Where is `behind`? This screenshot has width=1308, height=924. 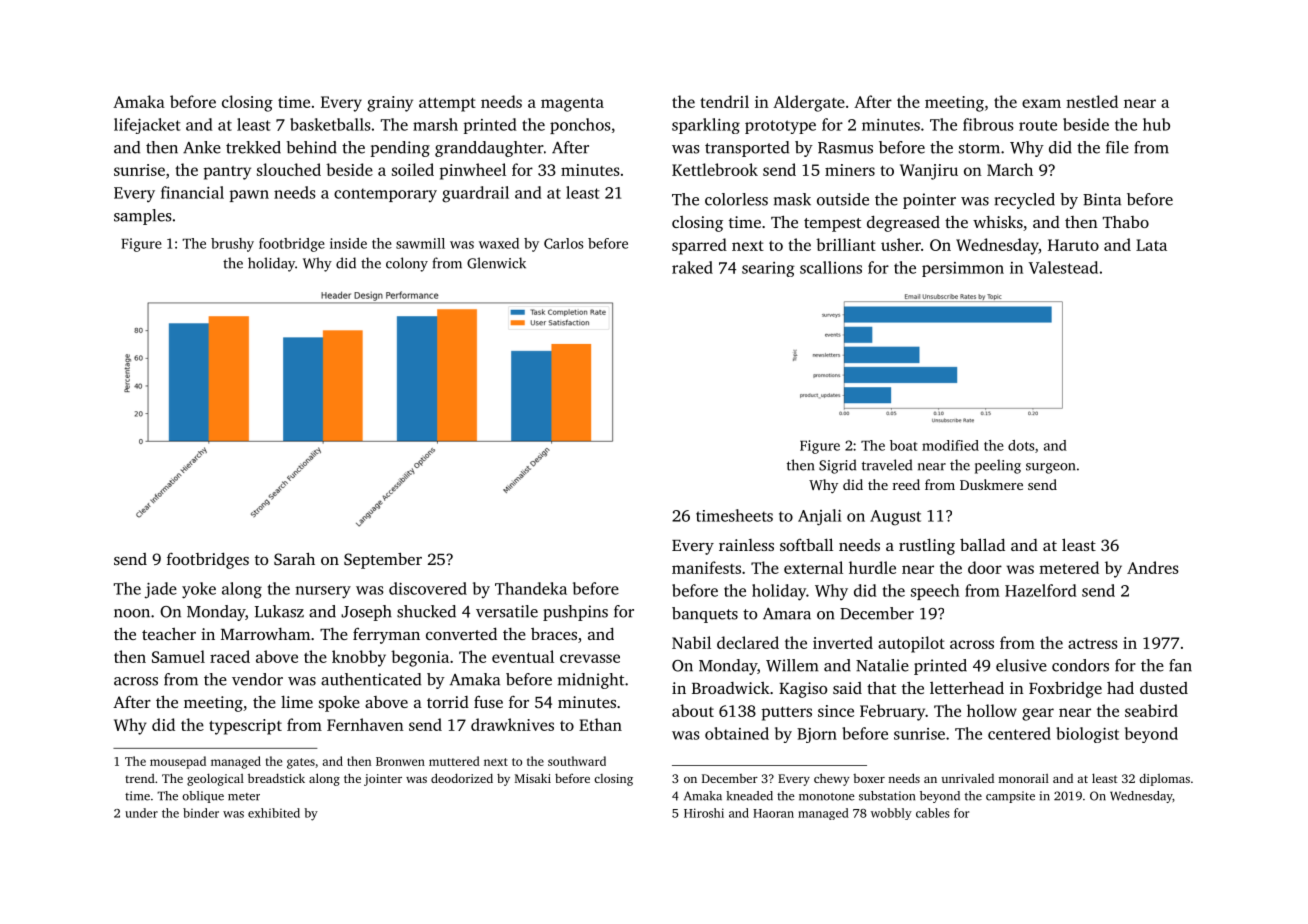 behind is located at coordinates (312, 147).
